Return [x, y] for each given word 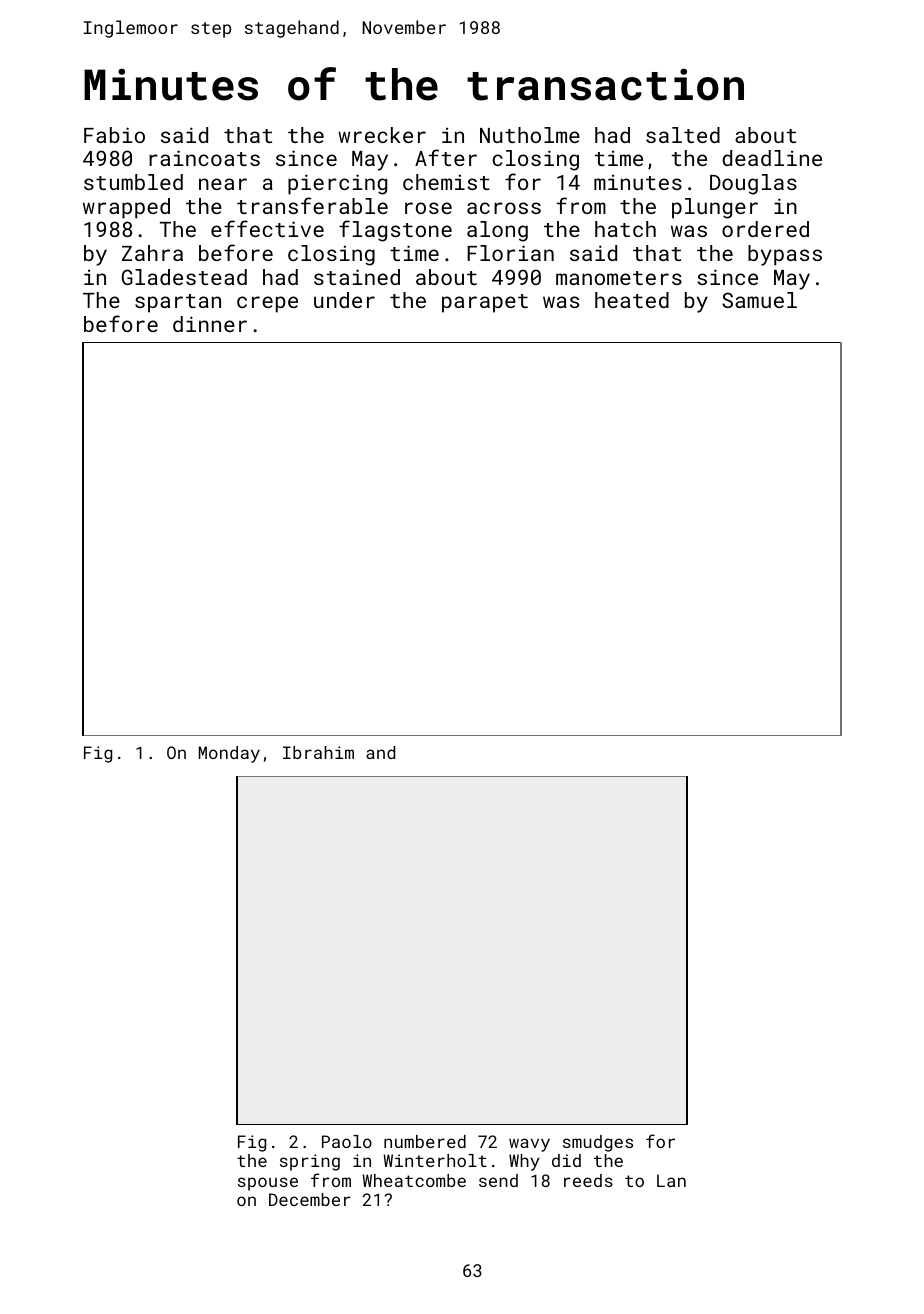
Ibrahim [318, 752]
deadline [772, 158]
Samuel [759, 300]
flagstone [395, 231]
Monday [229, 754]
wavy [529, 1145]
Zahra [152, 253]
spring [310, 1162]
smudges [598, 1143]
